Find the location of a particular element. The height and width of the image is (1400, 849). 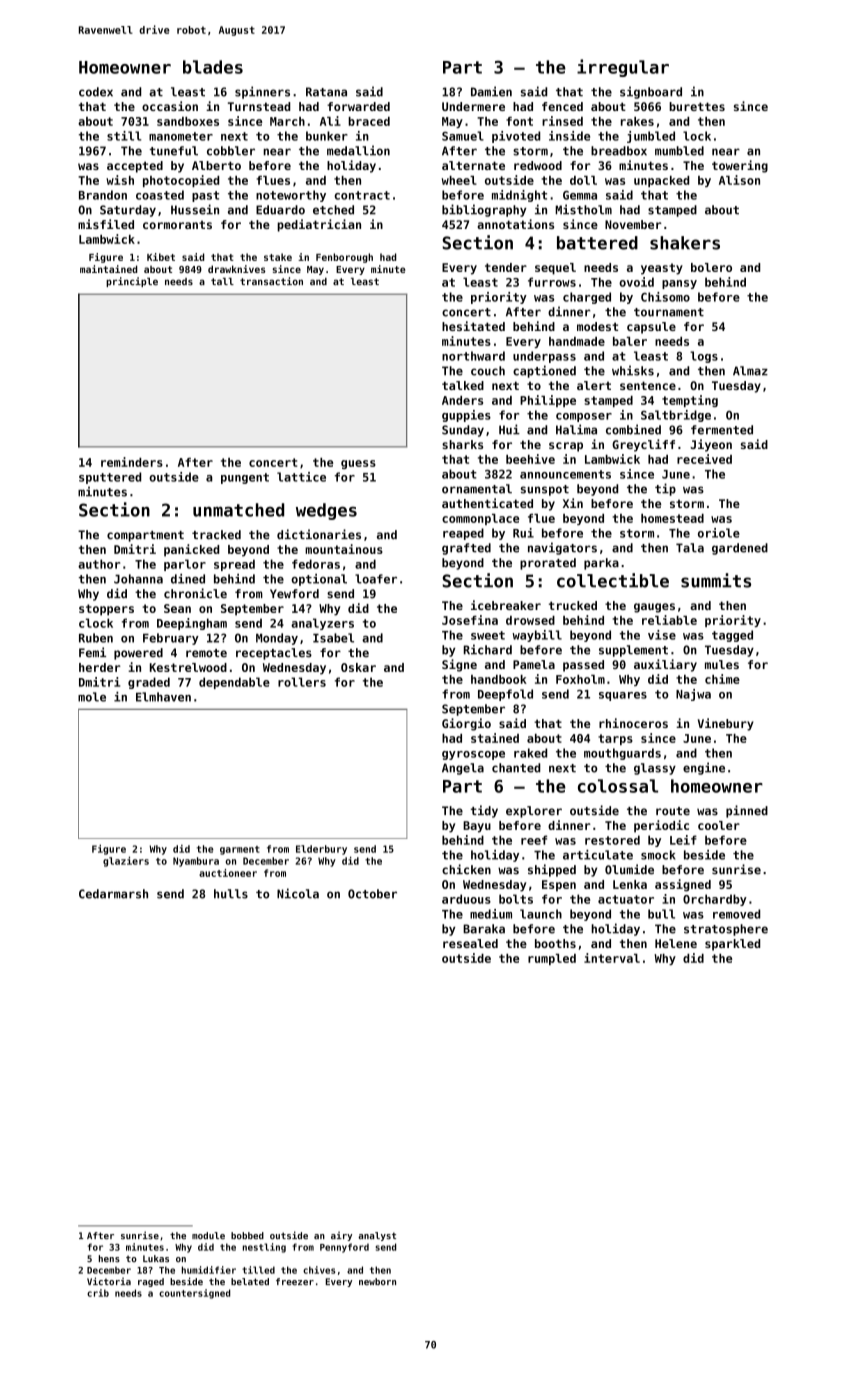

analyst is located at coordinates (377, 1236).
